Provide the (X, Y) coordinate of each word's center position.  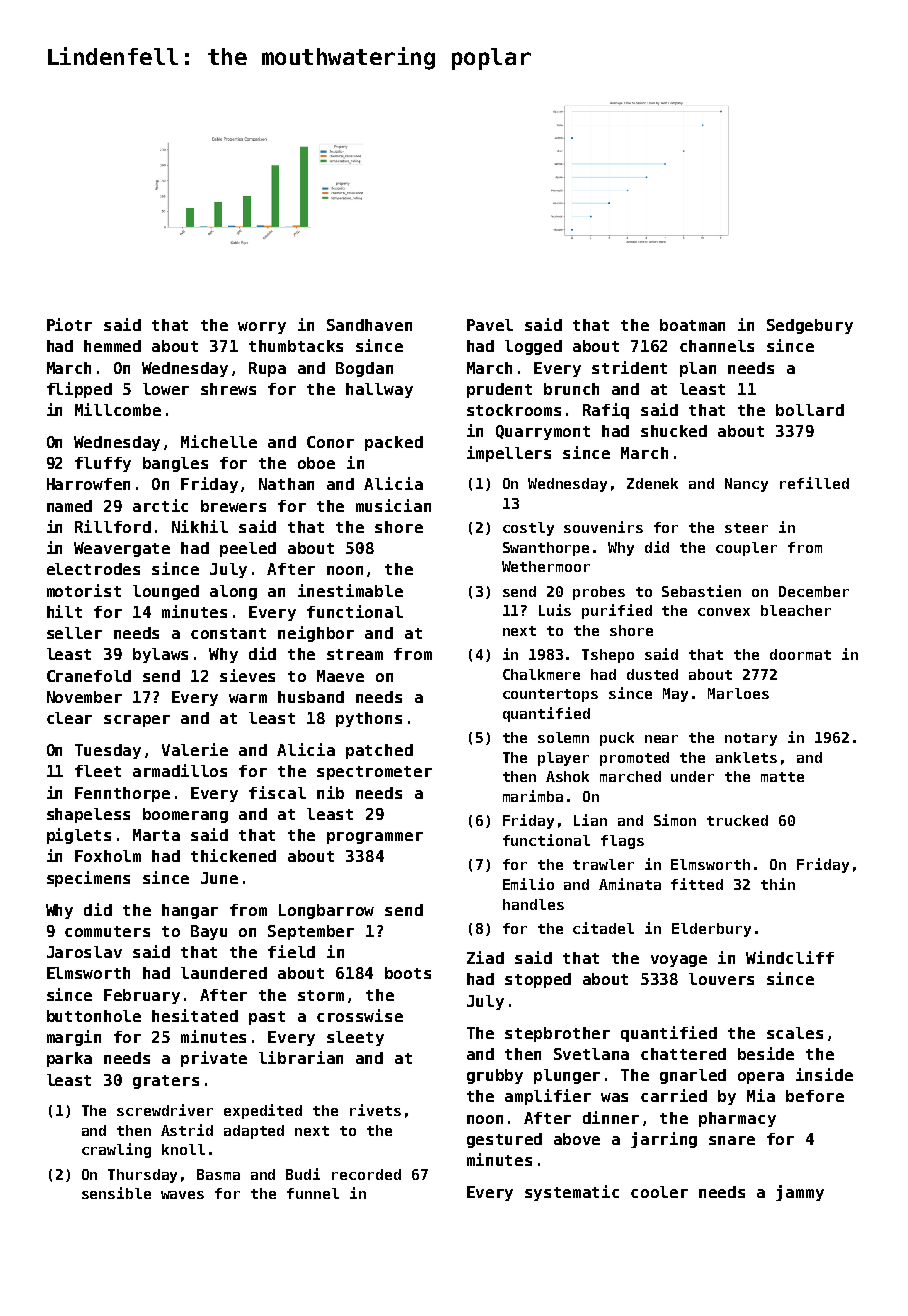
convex (724, 612)
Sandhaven (369, 325)
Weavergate (122, 549)
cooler (659, 1192)
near (661, 739)
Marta (156, 835)
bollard (810, 410)
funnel (313, 1193)
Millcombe (118, 409)
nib (330, 792)
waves (182, 1195)
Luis (555, 610)
